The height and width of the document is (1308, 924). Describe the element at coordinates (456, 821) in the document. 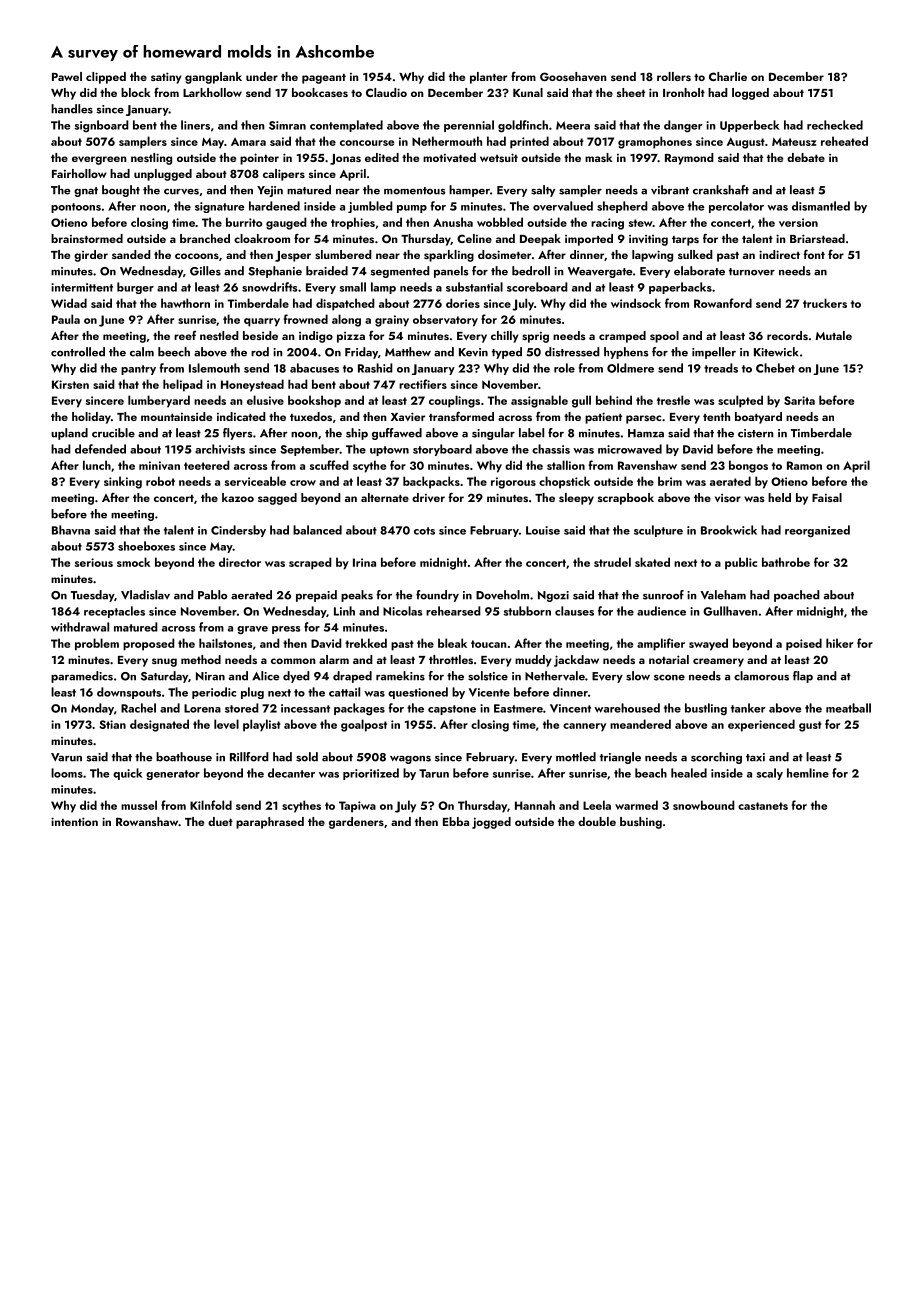

I see `Ebba` at that location.
